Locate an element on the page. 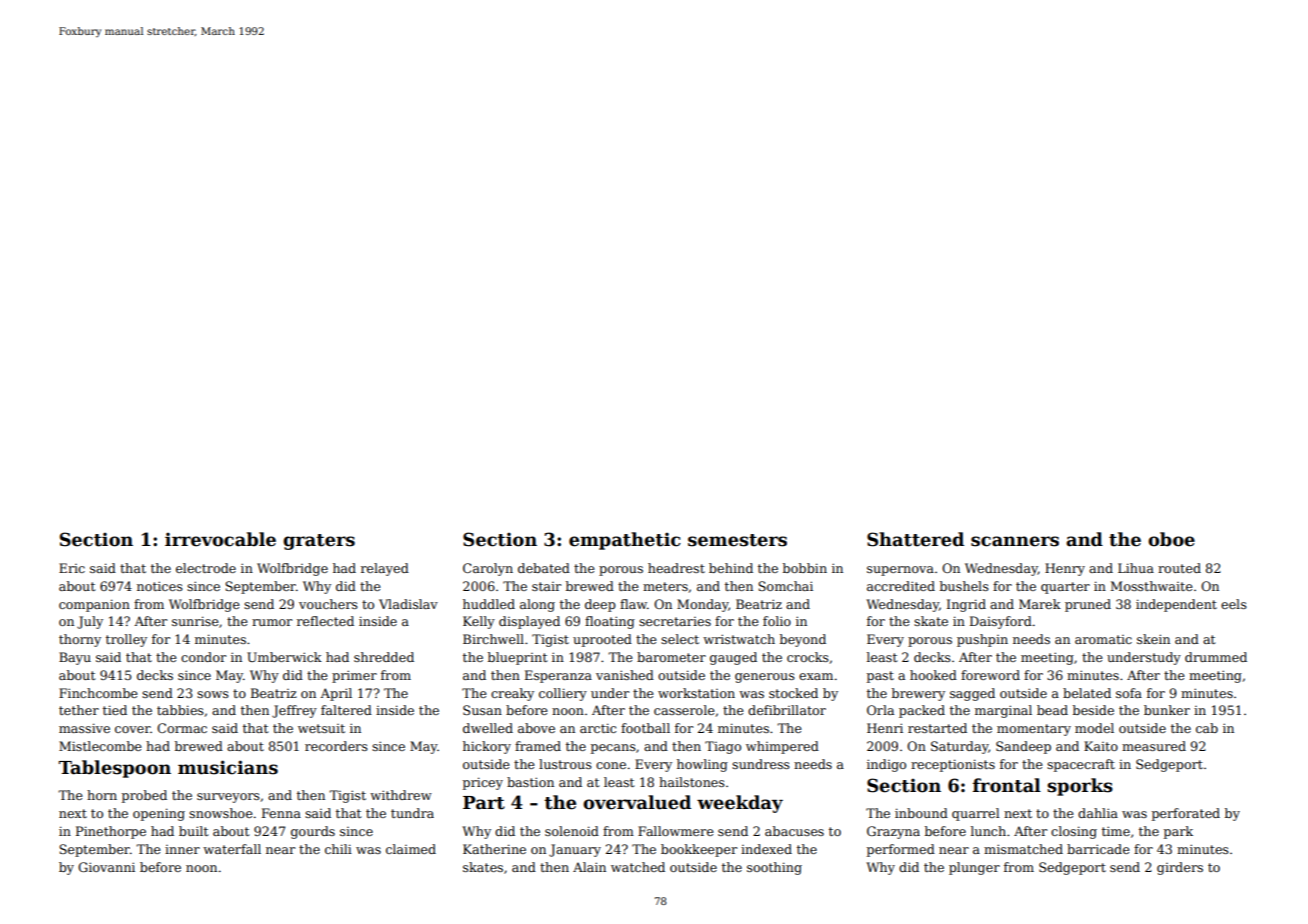 This page has width=1308, height=924. girders is located at coordinates (1180, 868).
